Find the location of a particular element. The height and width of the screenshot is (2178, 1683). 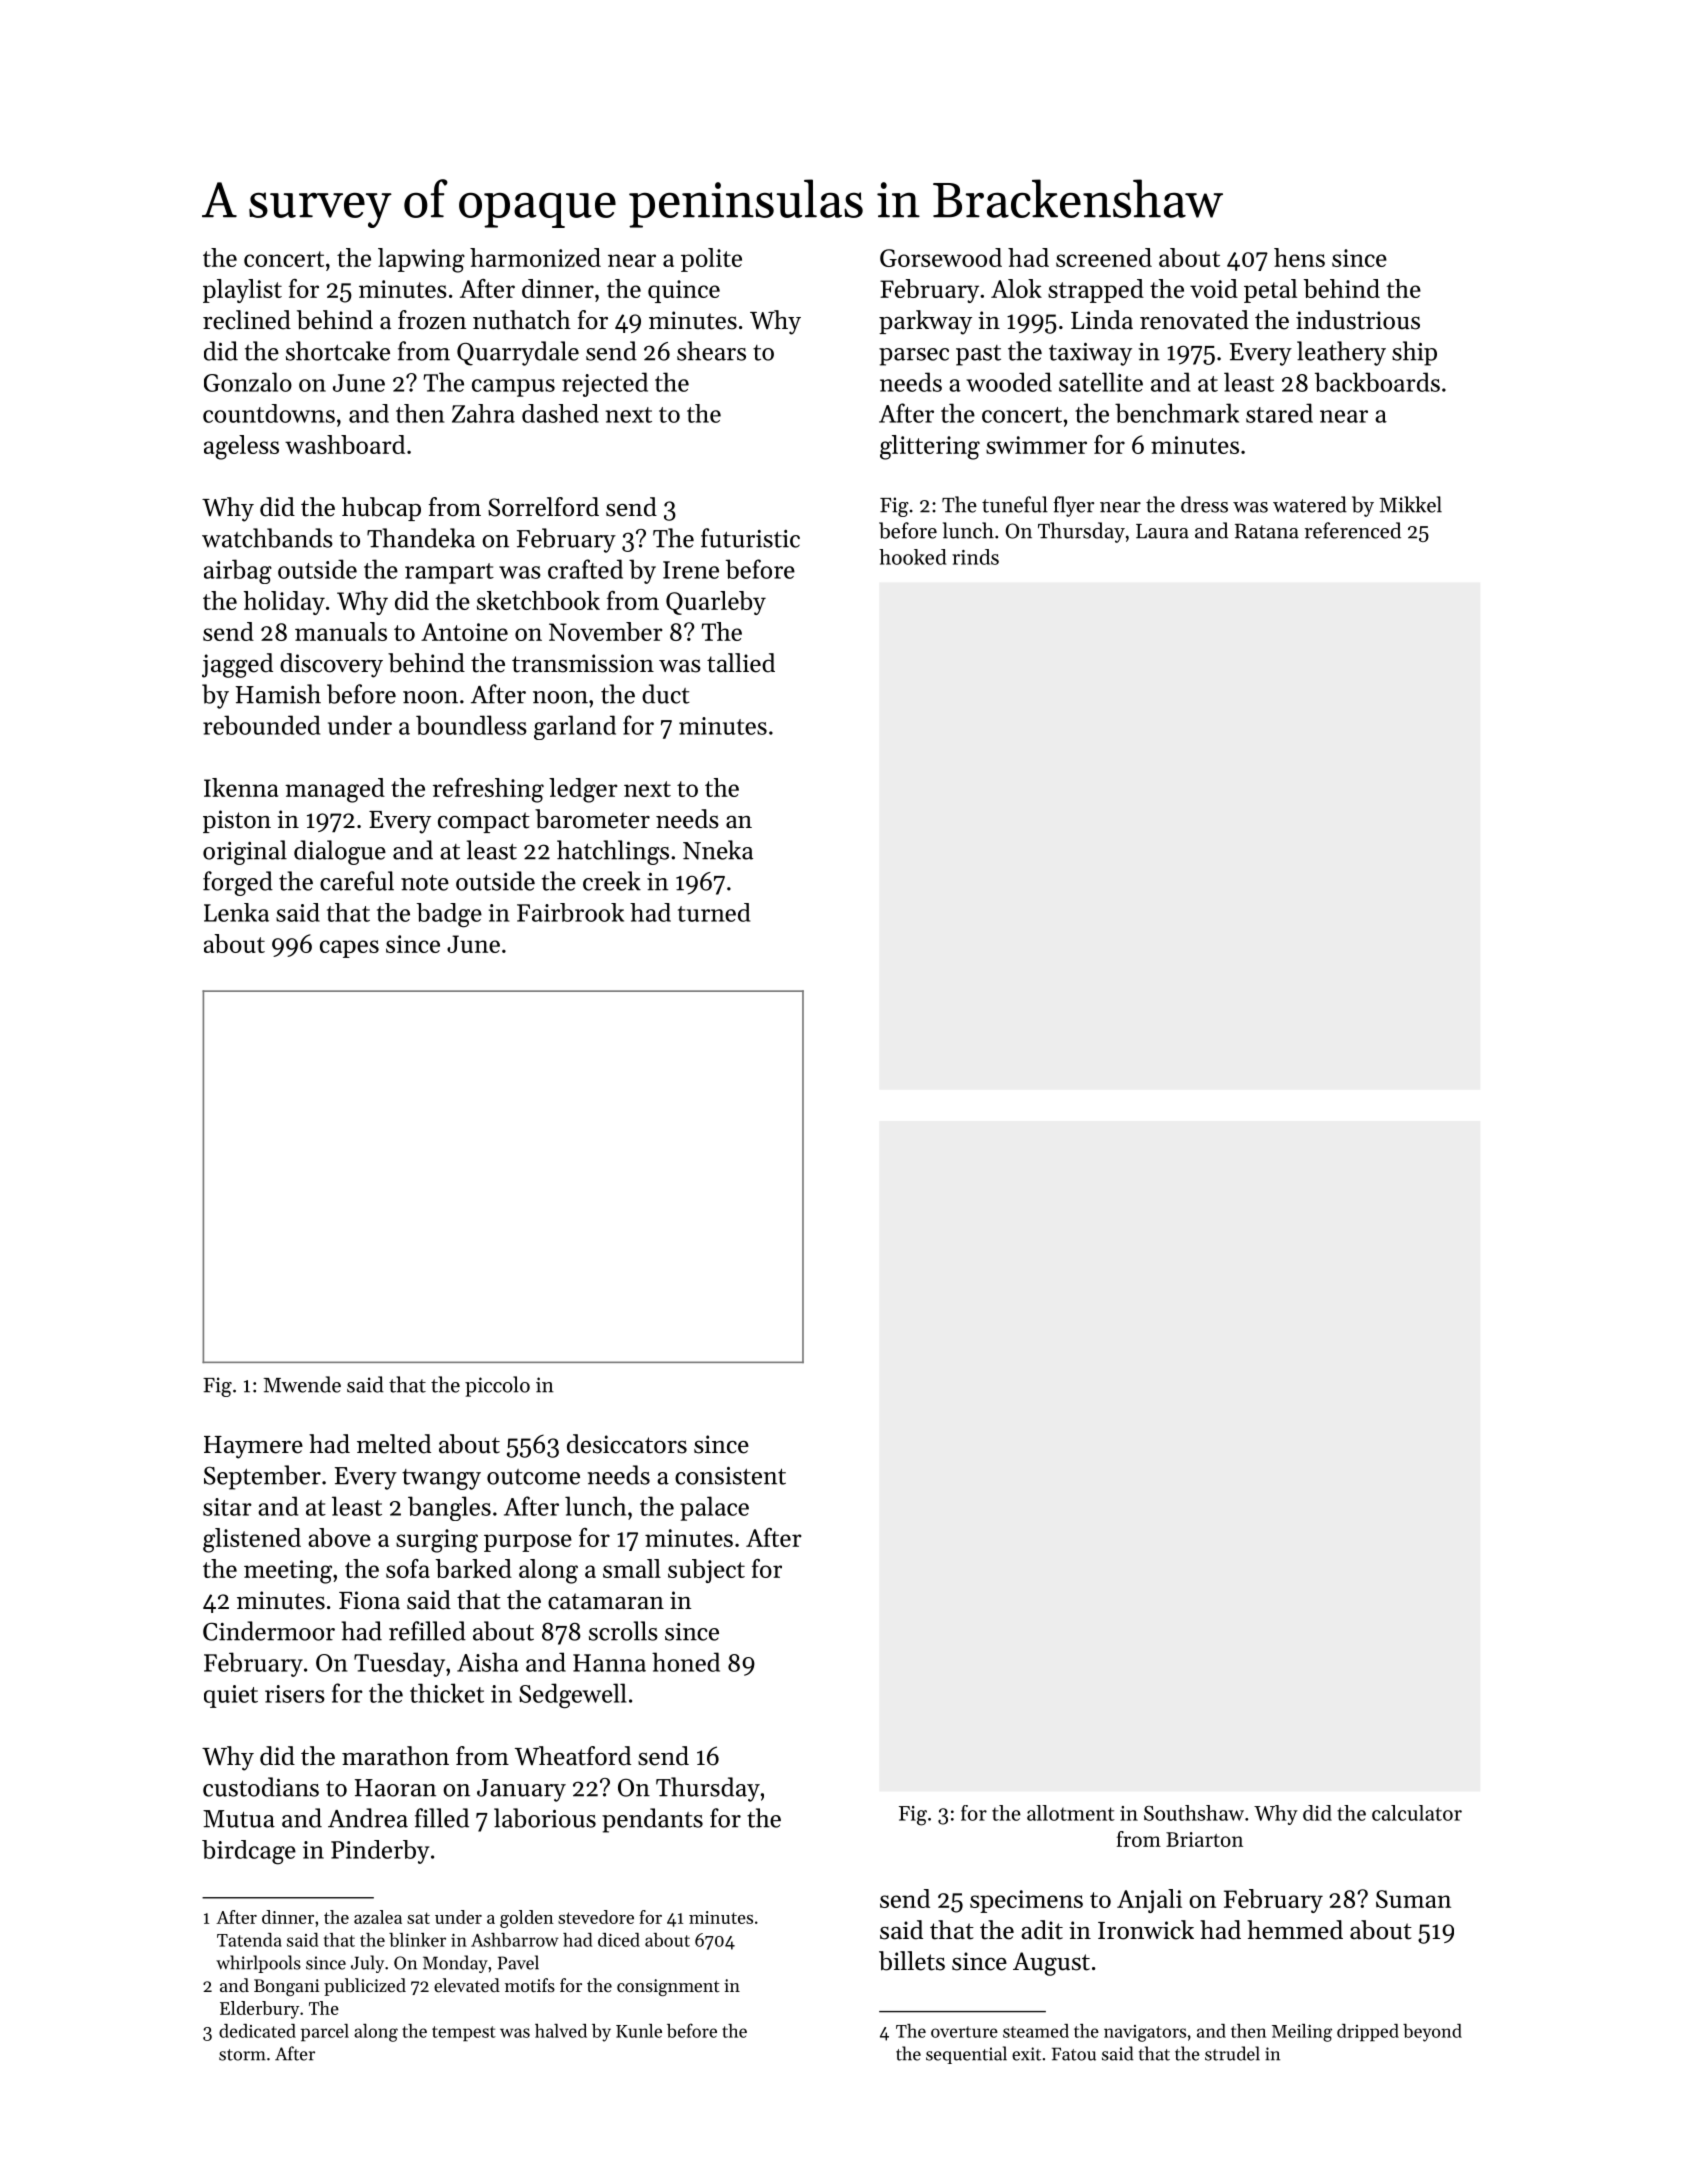

January is located at coordinates (521, 1790).
